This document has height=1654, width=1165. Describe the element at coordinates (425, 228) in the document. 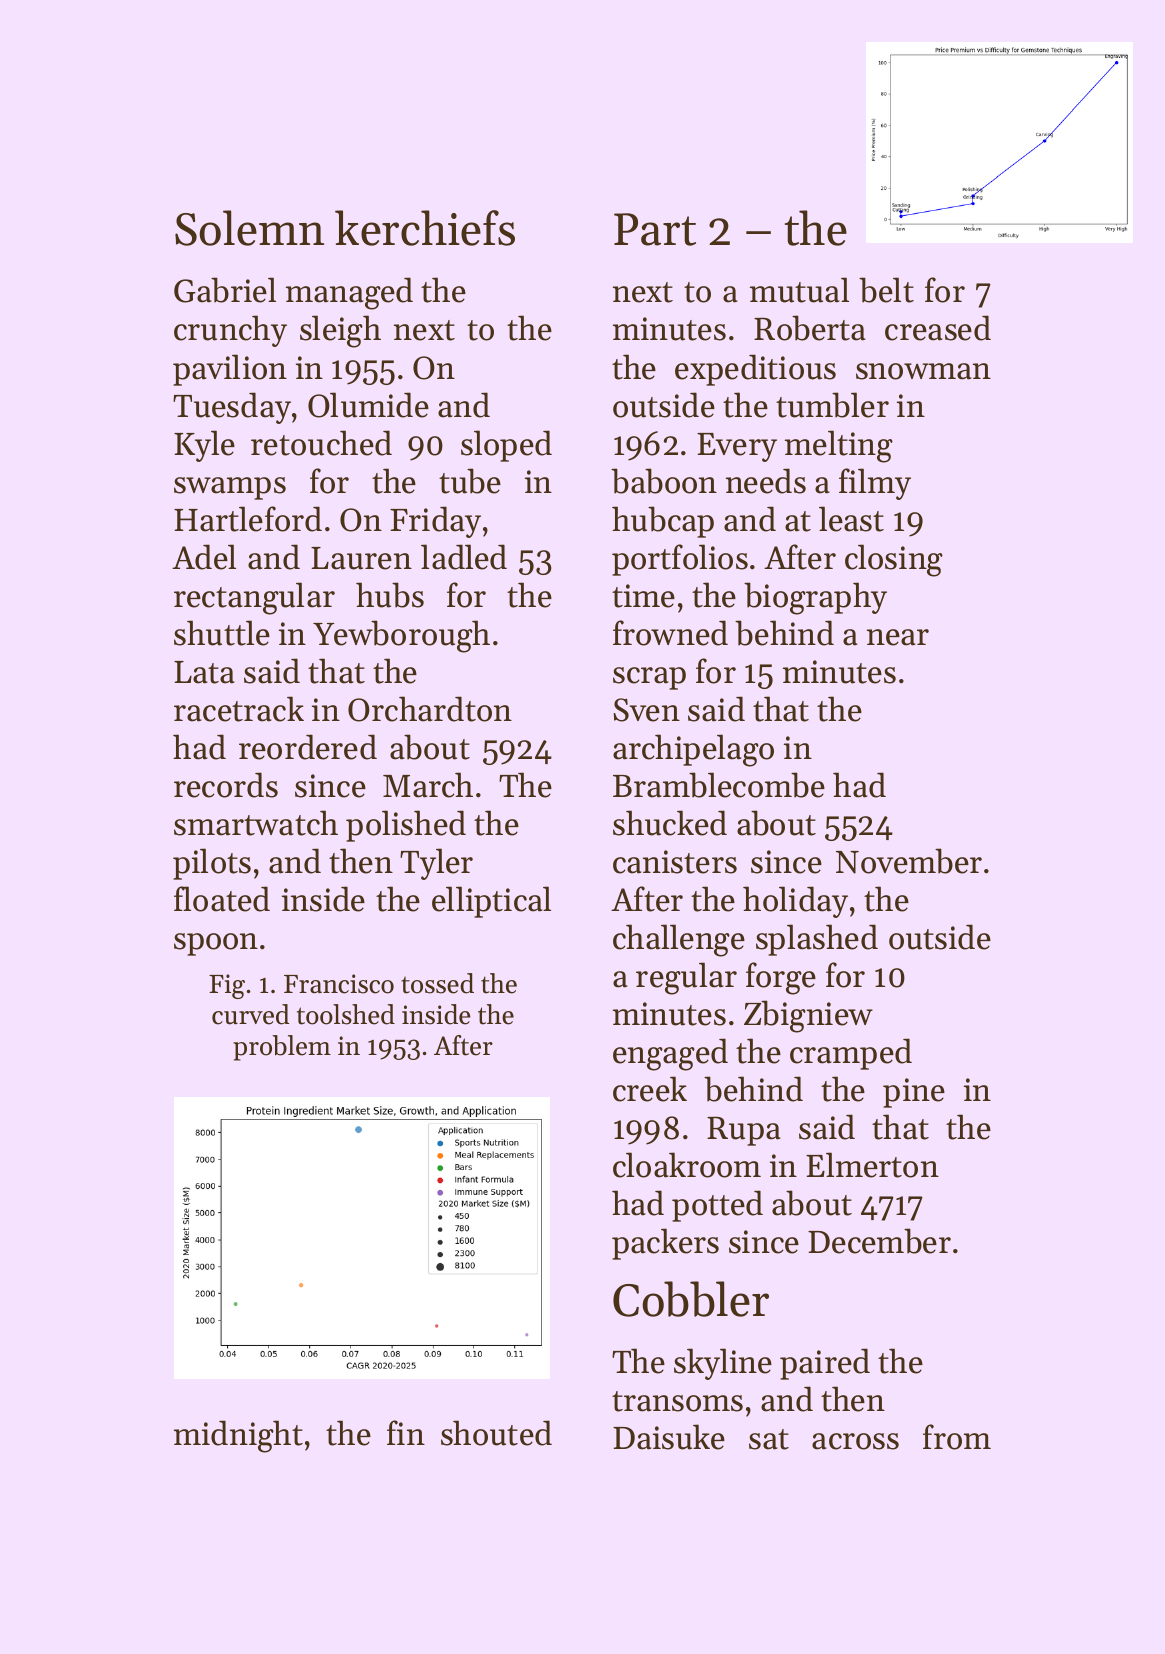

I see `kerchiefs` at that location.
